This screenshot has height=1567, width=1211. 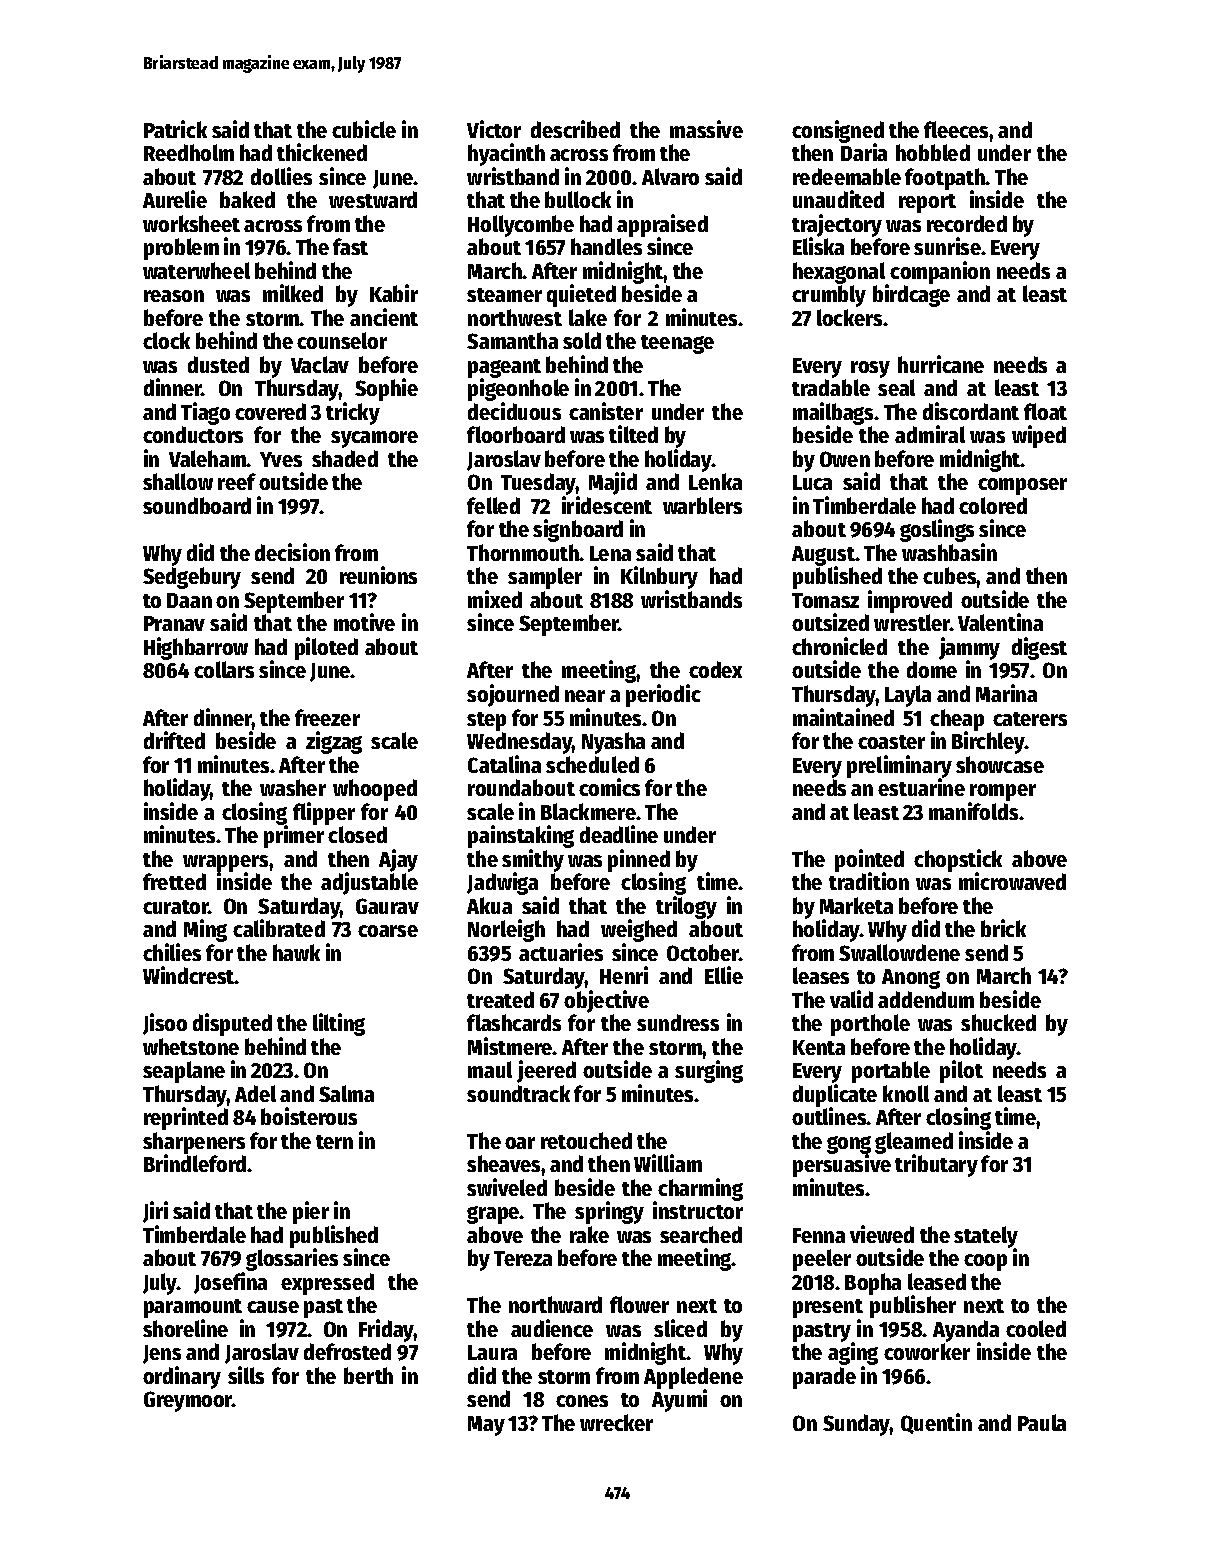 What do you see at coordinates (586, 1140) in the screenshot?
I see `retouched` at bounding box center [586, 1140].
